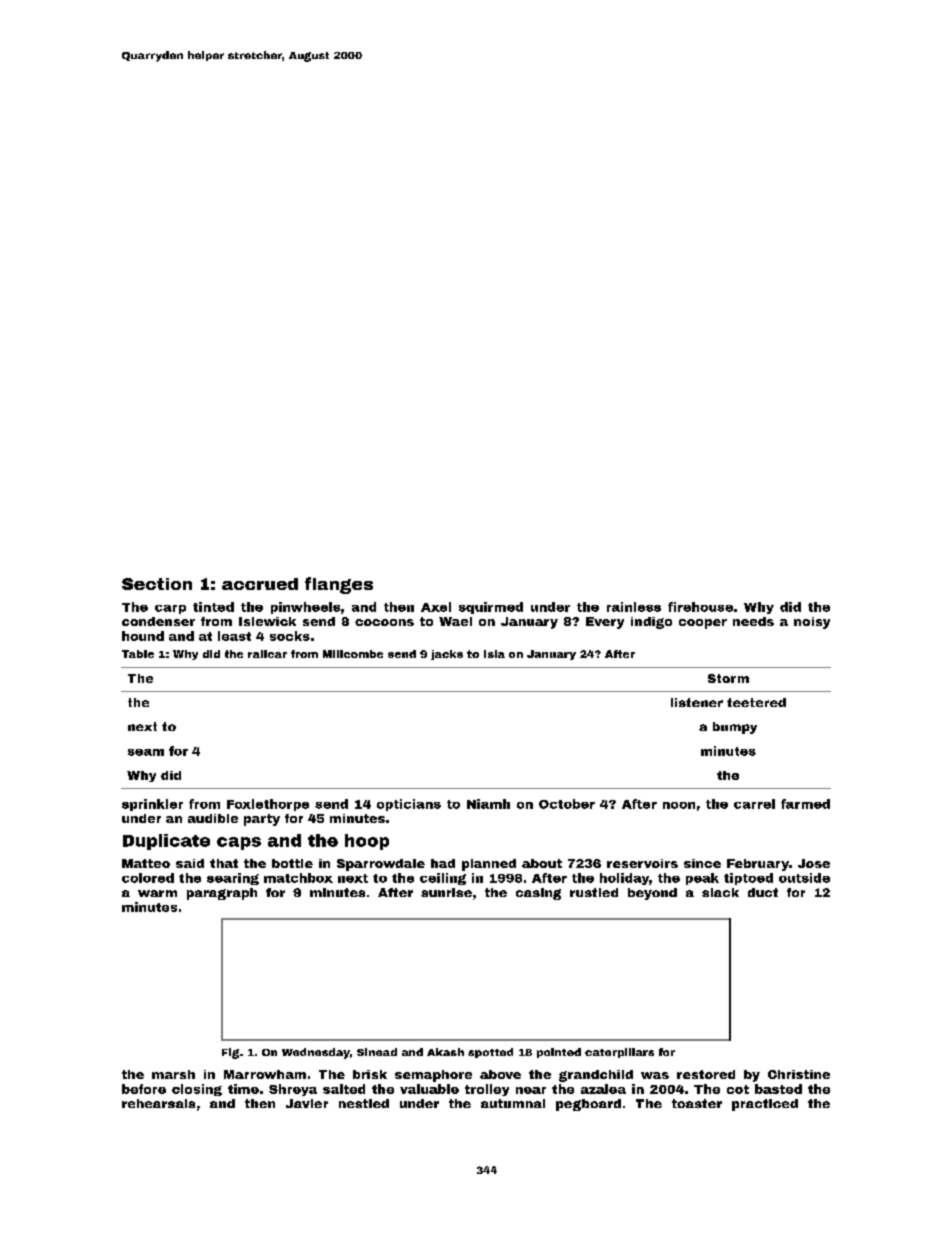  Describe the element at coordinates (756, 702) in the document. I see `teetered` at that location.
